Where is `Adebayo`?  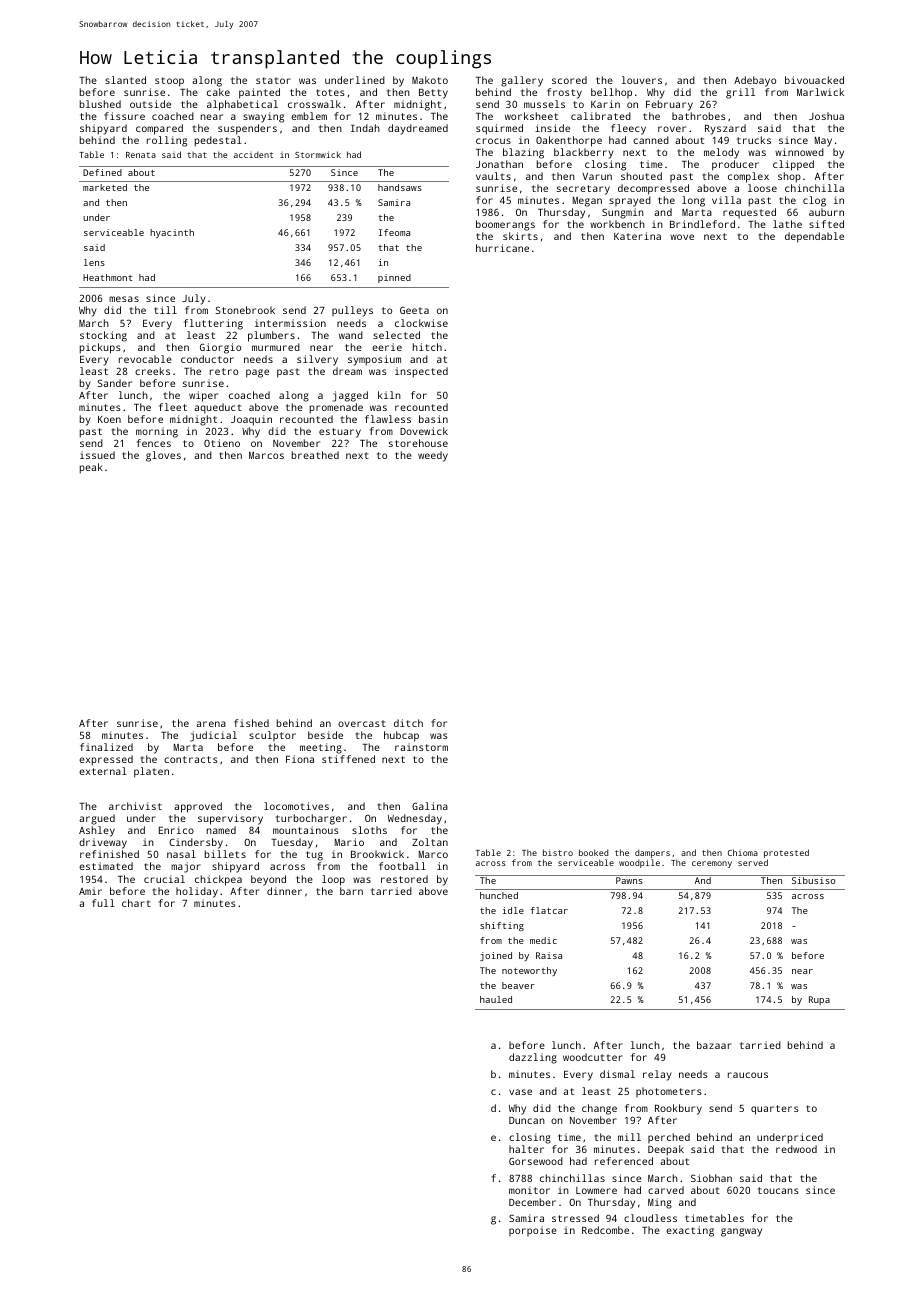
Adebayo is located at coordinates (755, 81).
